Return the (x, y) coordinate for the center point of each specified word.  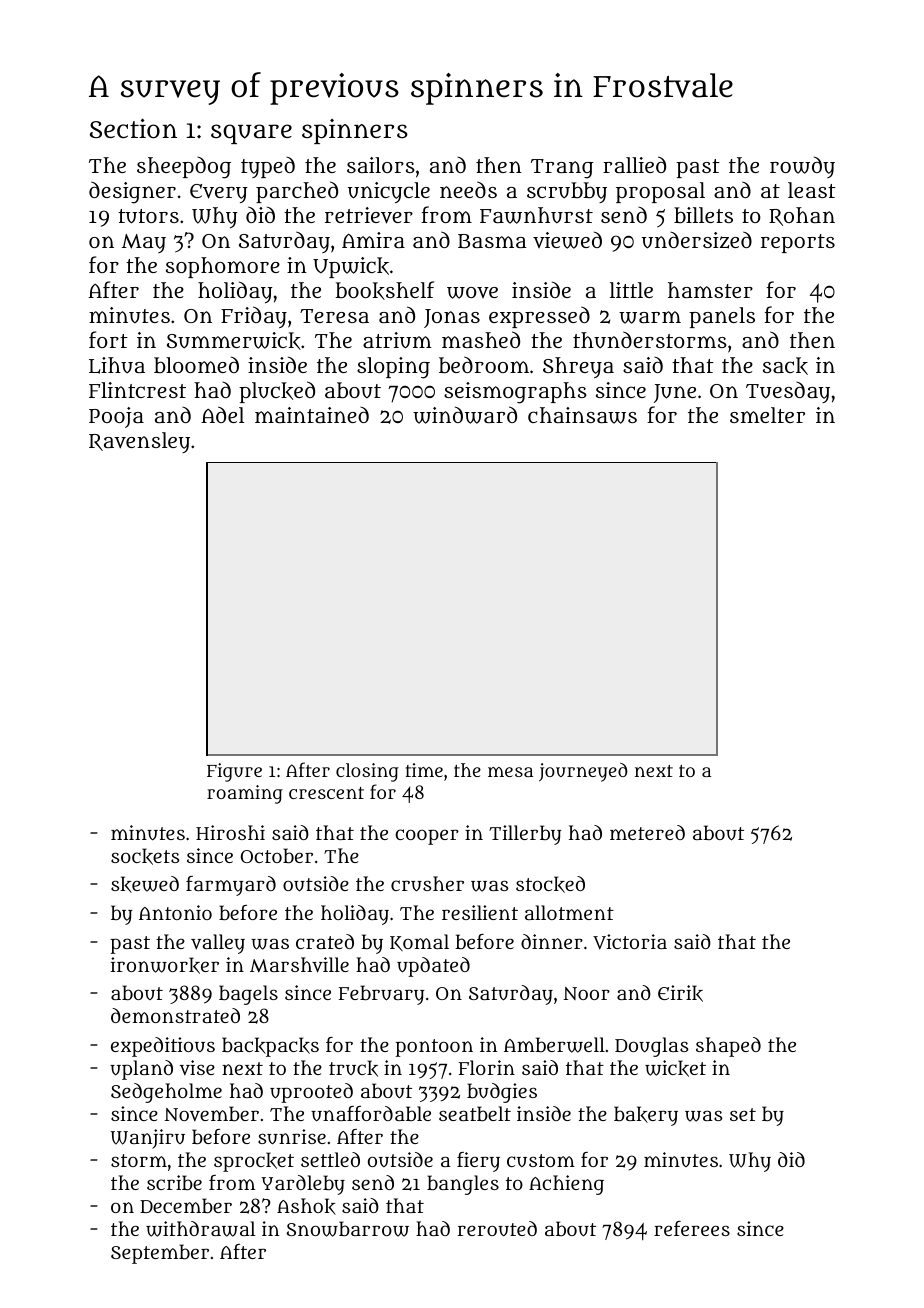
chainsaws (582, 415)
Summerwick (234, 341)
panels (722, 317)
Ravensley (139, 442)
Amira (373, 240)
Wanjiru (148, 1139)
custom (541, 1160)
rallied (634, 164)
